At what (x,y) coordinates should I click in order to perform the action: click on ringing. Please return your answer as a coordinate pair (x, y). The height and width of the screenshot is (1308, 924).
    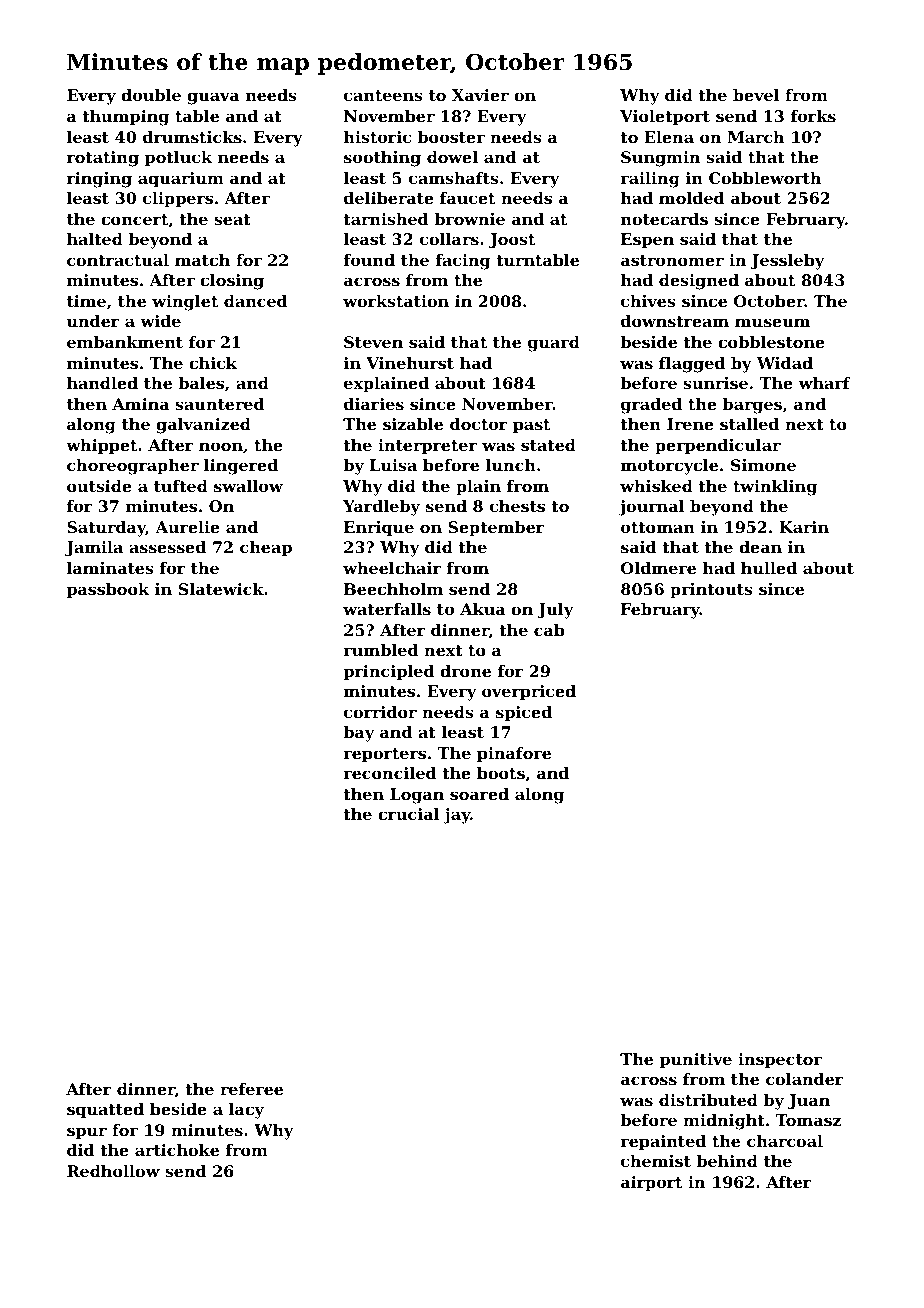
    Looking at the image, I should click on (99, 180).
